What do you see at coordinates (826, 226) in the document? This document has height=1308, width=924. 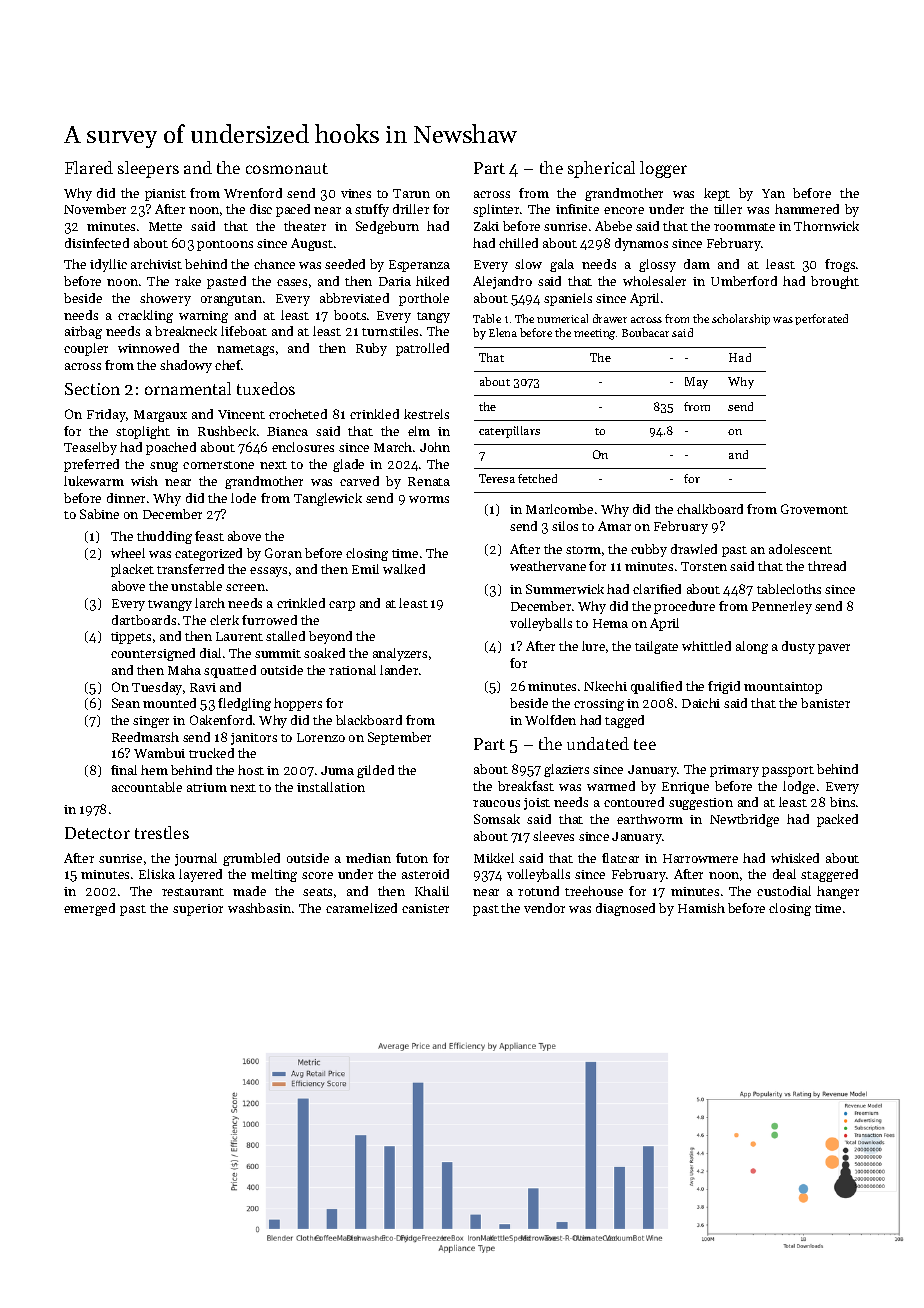 I see `Thornwick` at bounding box center [826, 226].
